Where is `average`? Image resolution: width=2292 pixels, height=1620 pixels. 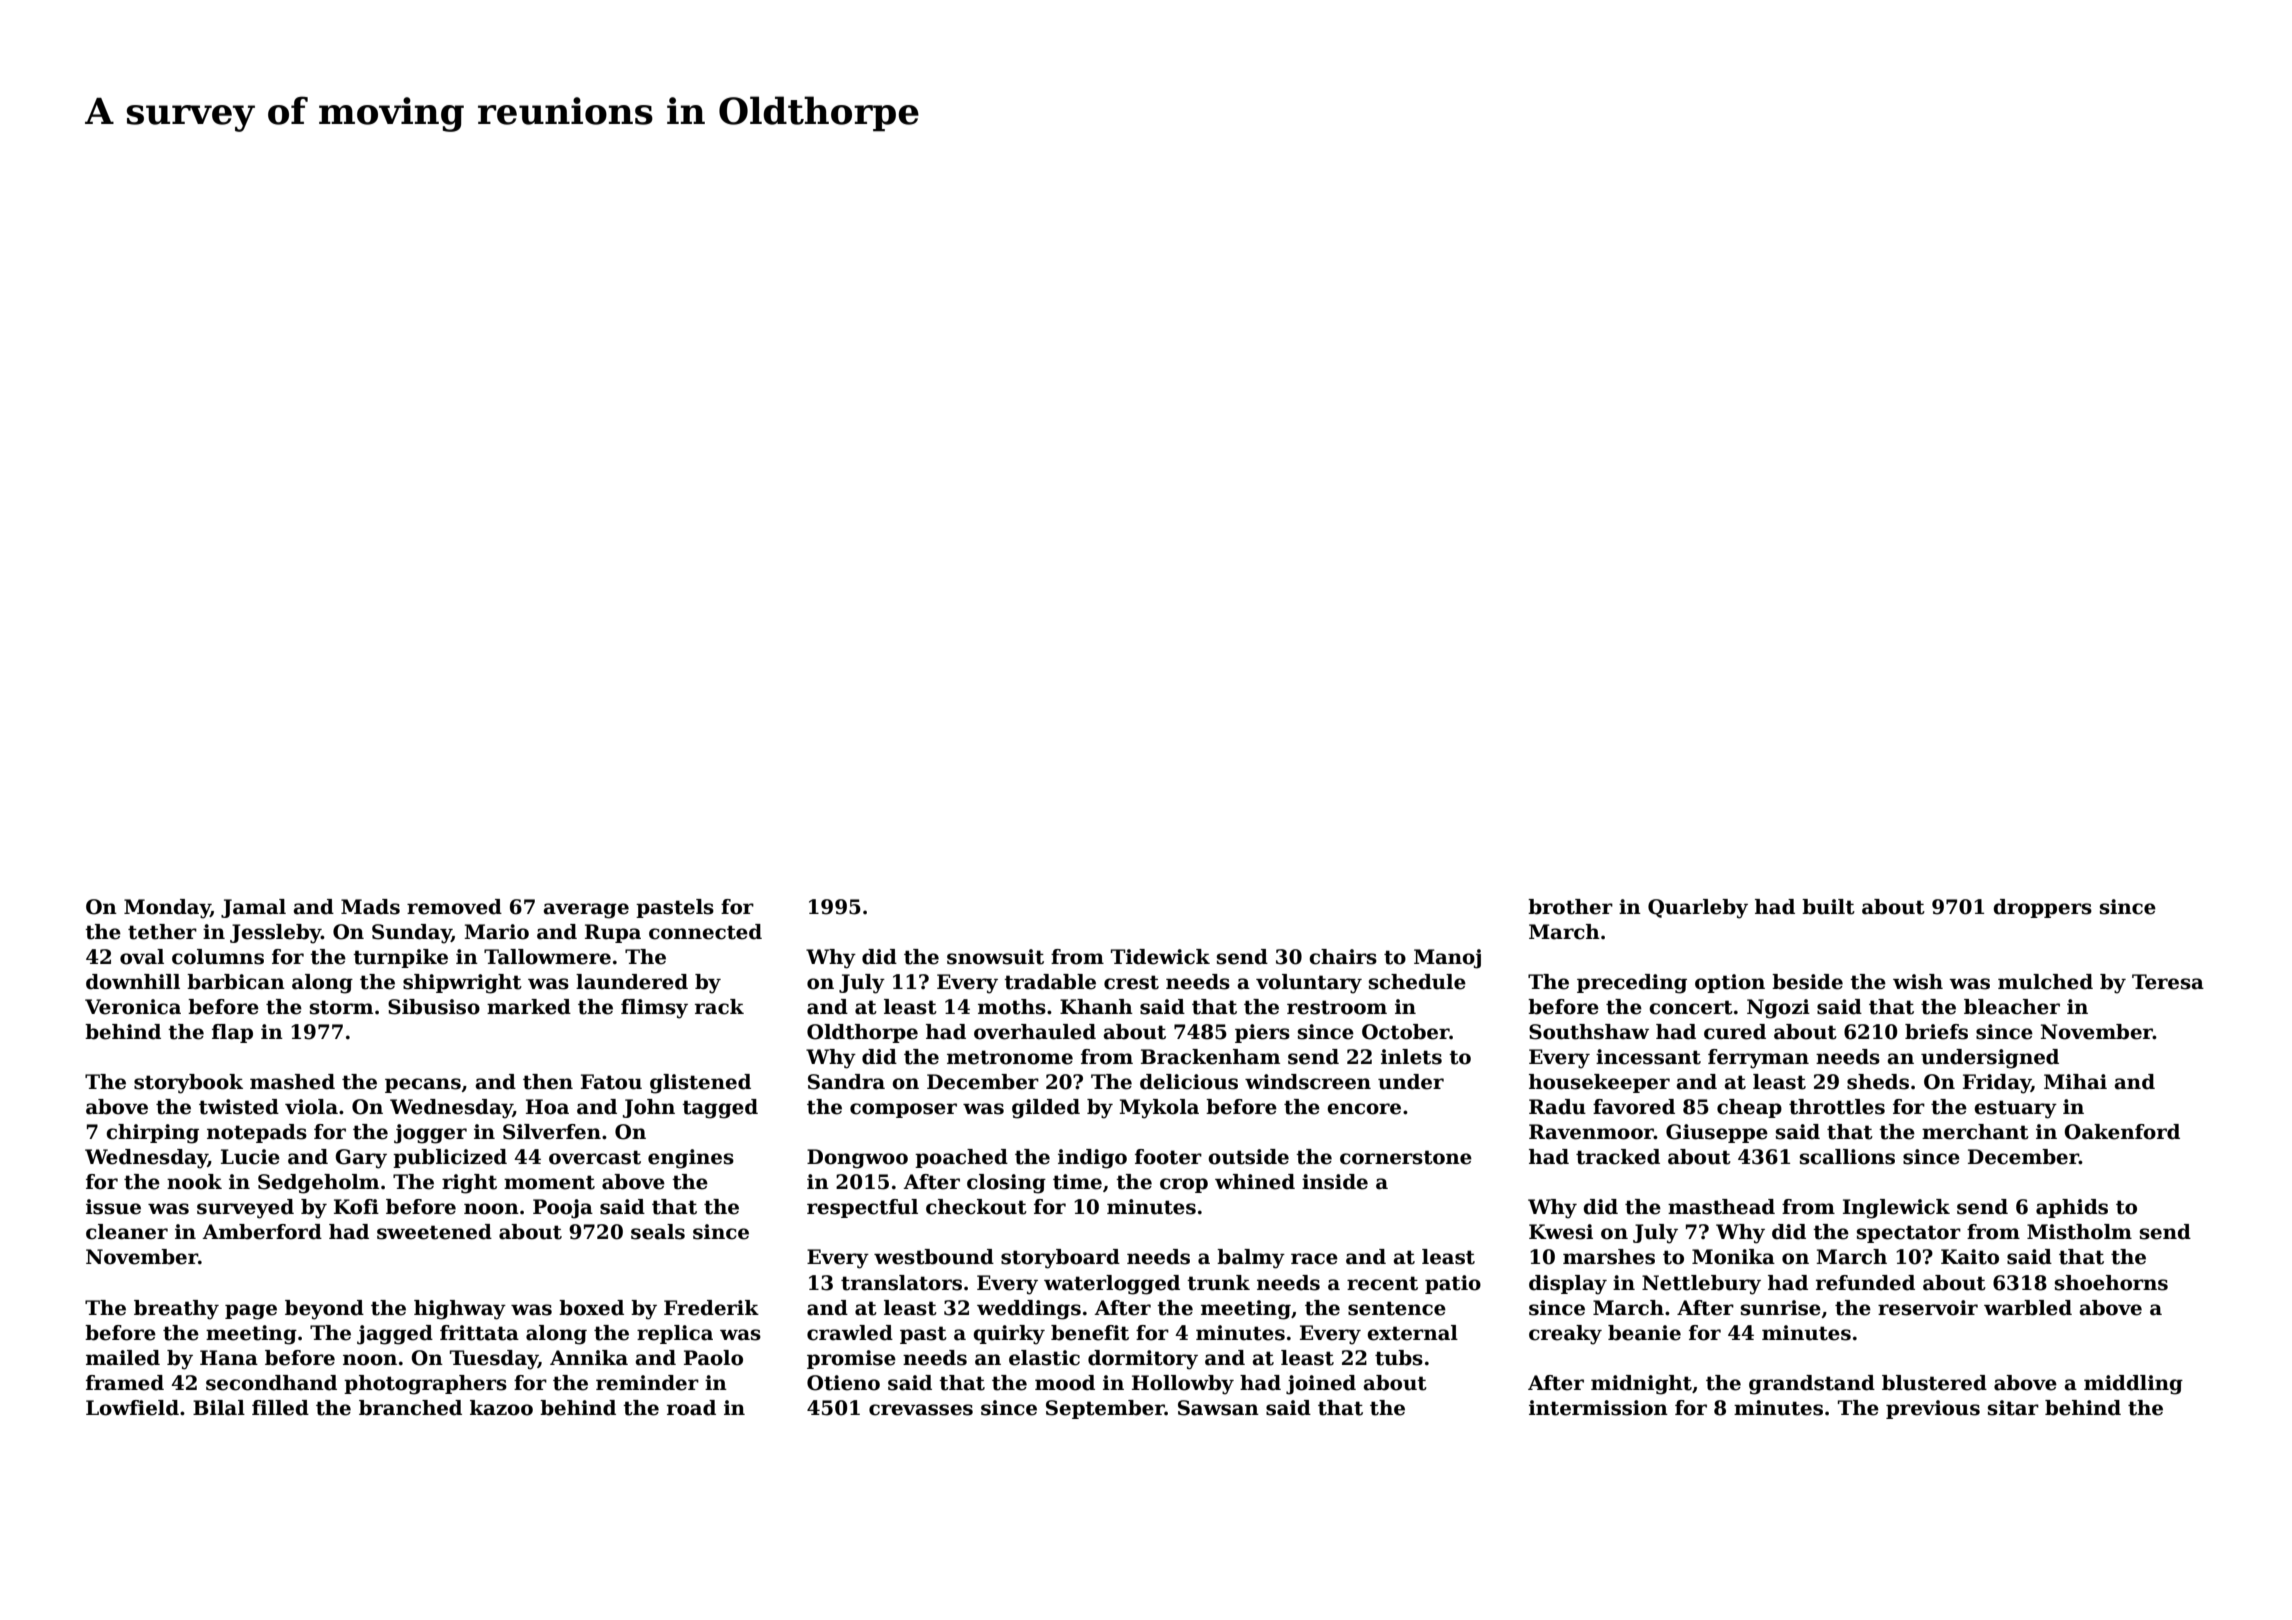 average is located at coordinates (586, 911).
